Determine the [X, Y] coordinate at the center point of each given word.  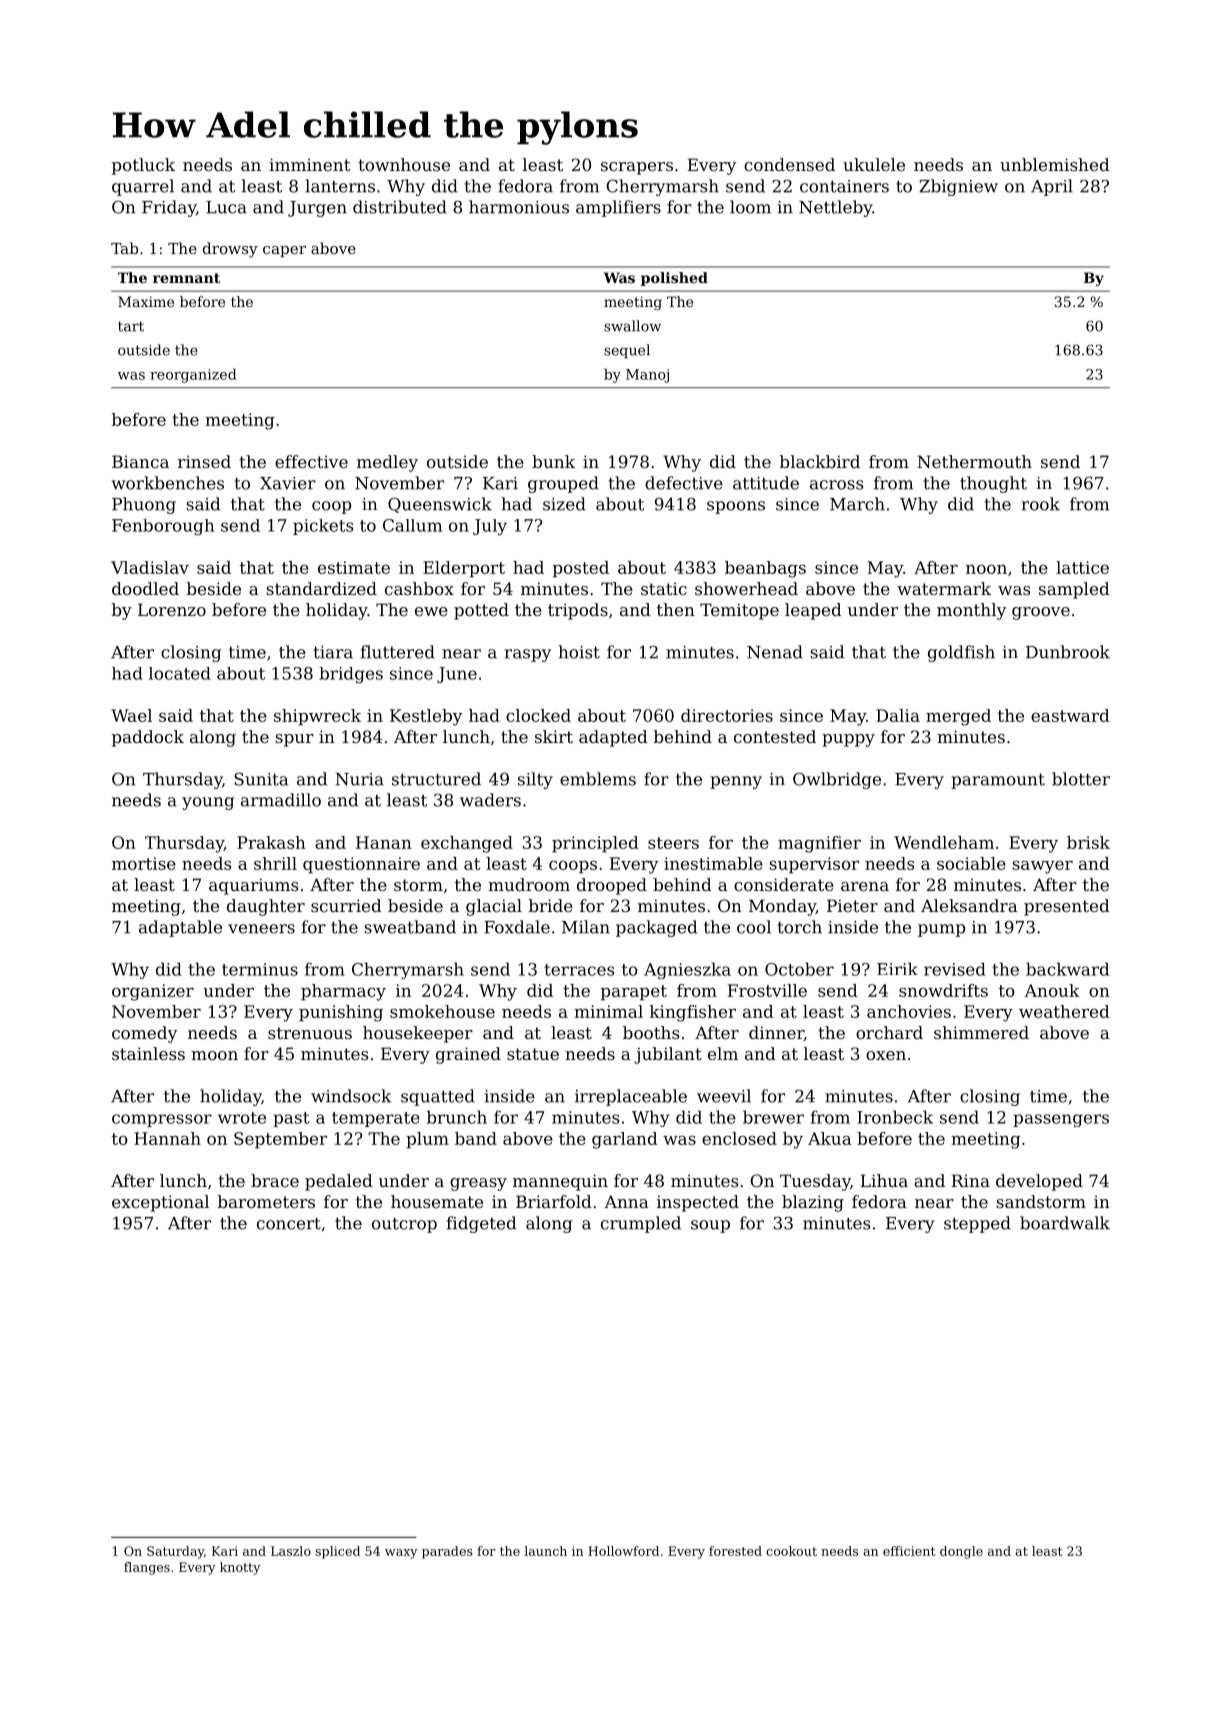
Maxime [146, 301]
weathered [1064, 1011]
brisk [1088, 842]
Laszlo [291, 1551]
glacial [494, 907]
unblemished [1055, 164]
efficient [909, 1551]
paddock [148, 738]
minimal [608, 1011]
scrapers [637, 168]
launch [545, 1551]
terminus [260, 969]
